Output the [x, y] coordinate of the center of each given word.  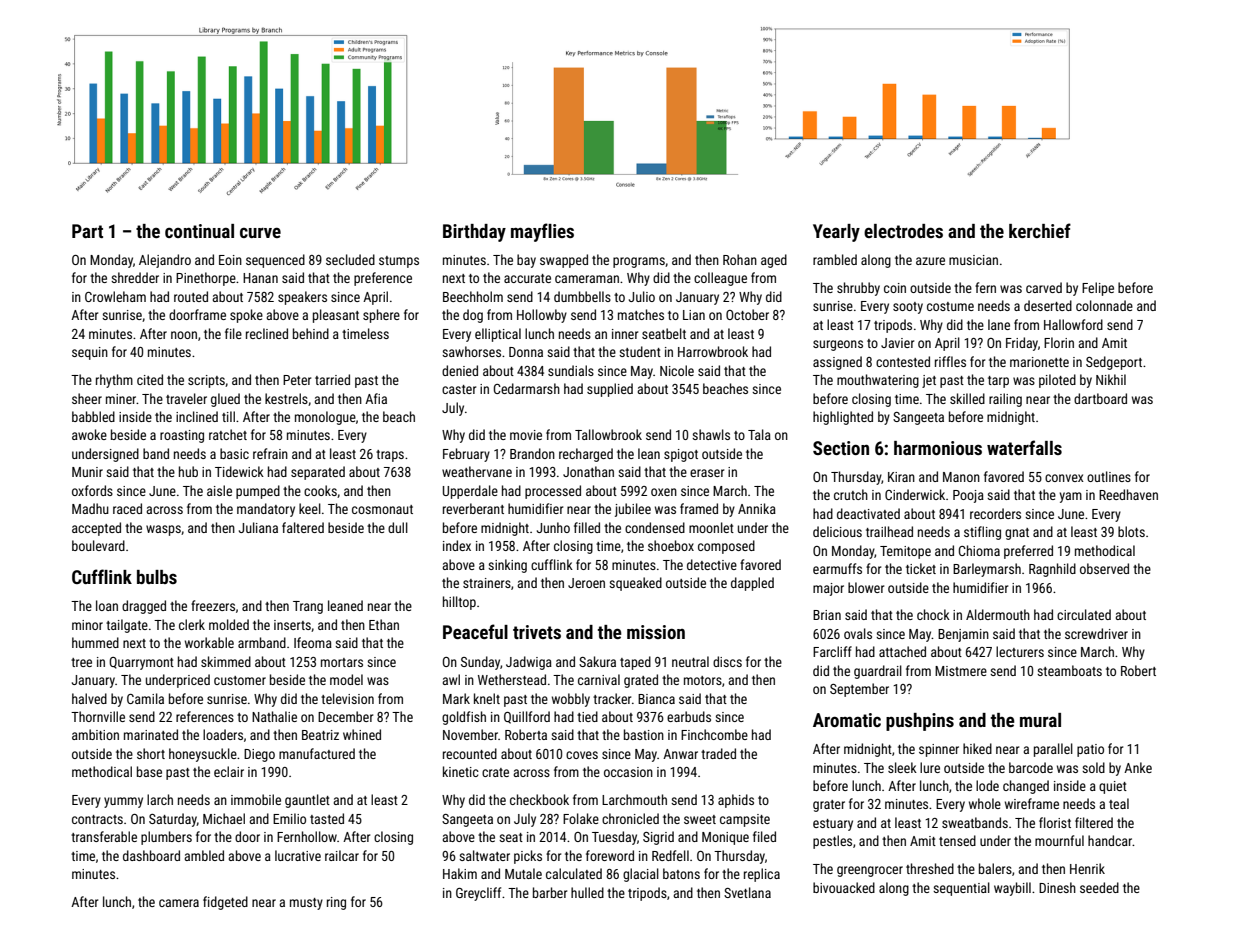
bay [526, 261]
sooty [908, 308]
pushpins [920, 722]
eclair [229, 771]
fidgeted [225, 903]
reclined [267, 333]
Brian [827, 615]
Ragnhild [1052, 570]
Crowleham [115, 296]
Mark [456, 698]
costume [950, 306]
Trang [308, 607]
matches [641, 314]
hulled [587, 892]
